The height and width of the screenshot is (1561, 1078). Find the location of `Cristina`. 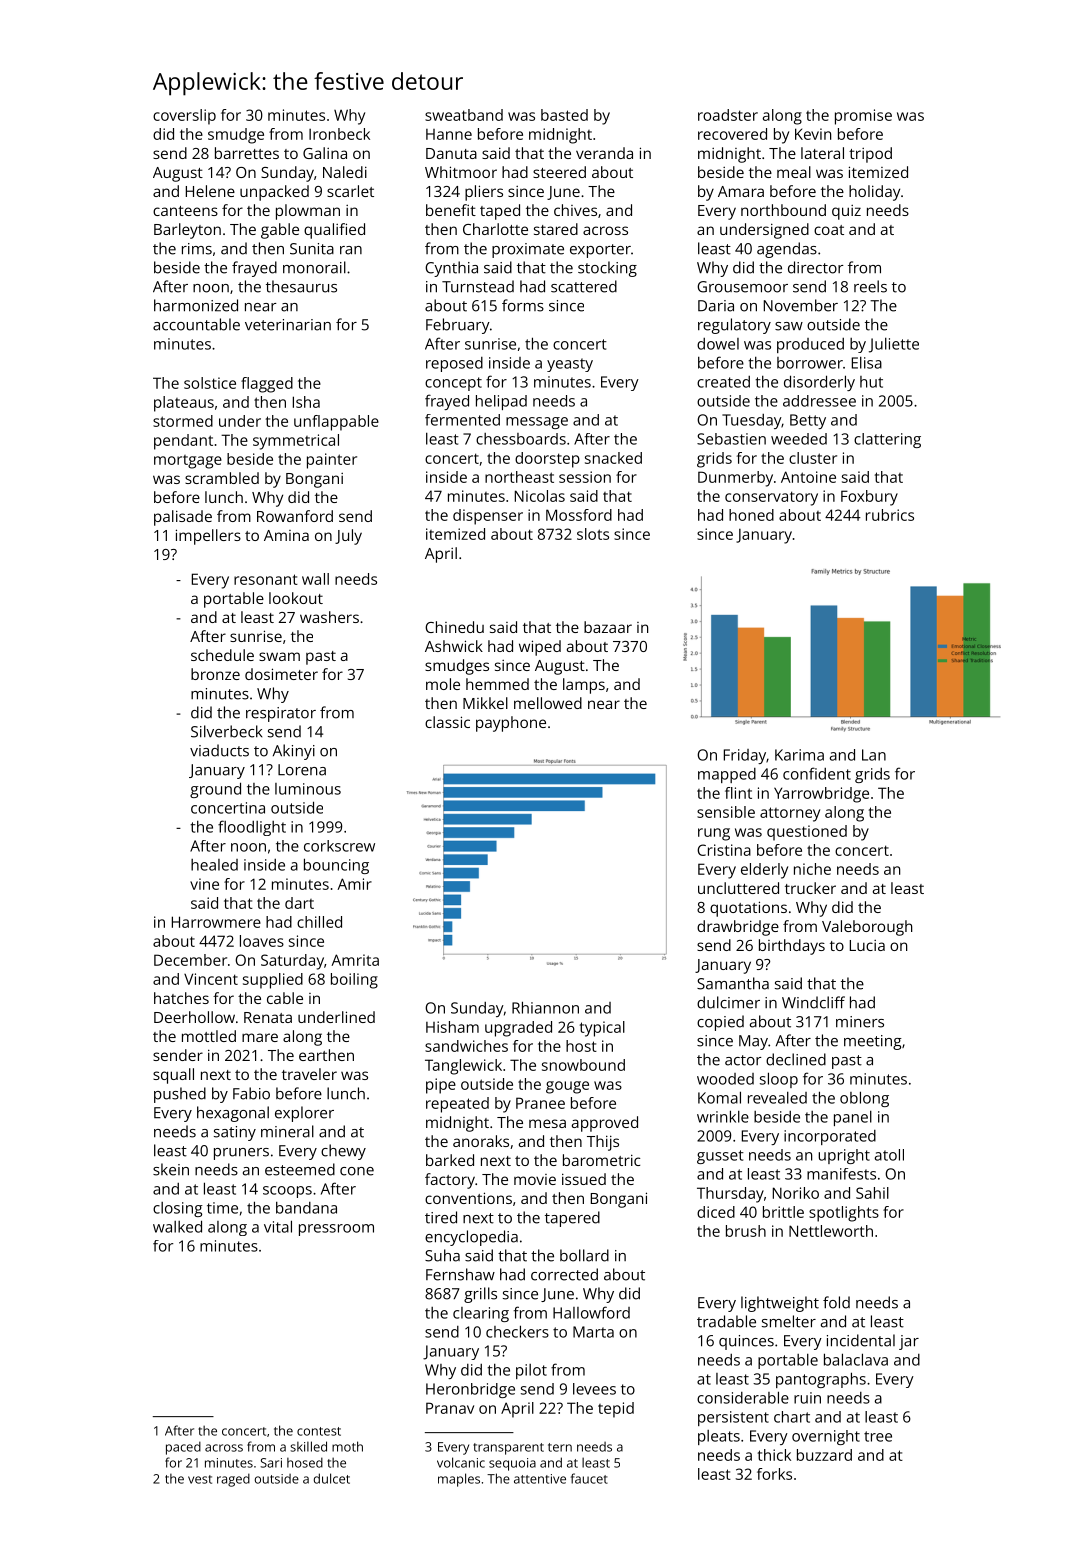

Cristina is located at coordinates (724, 850).
